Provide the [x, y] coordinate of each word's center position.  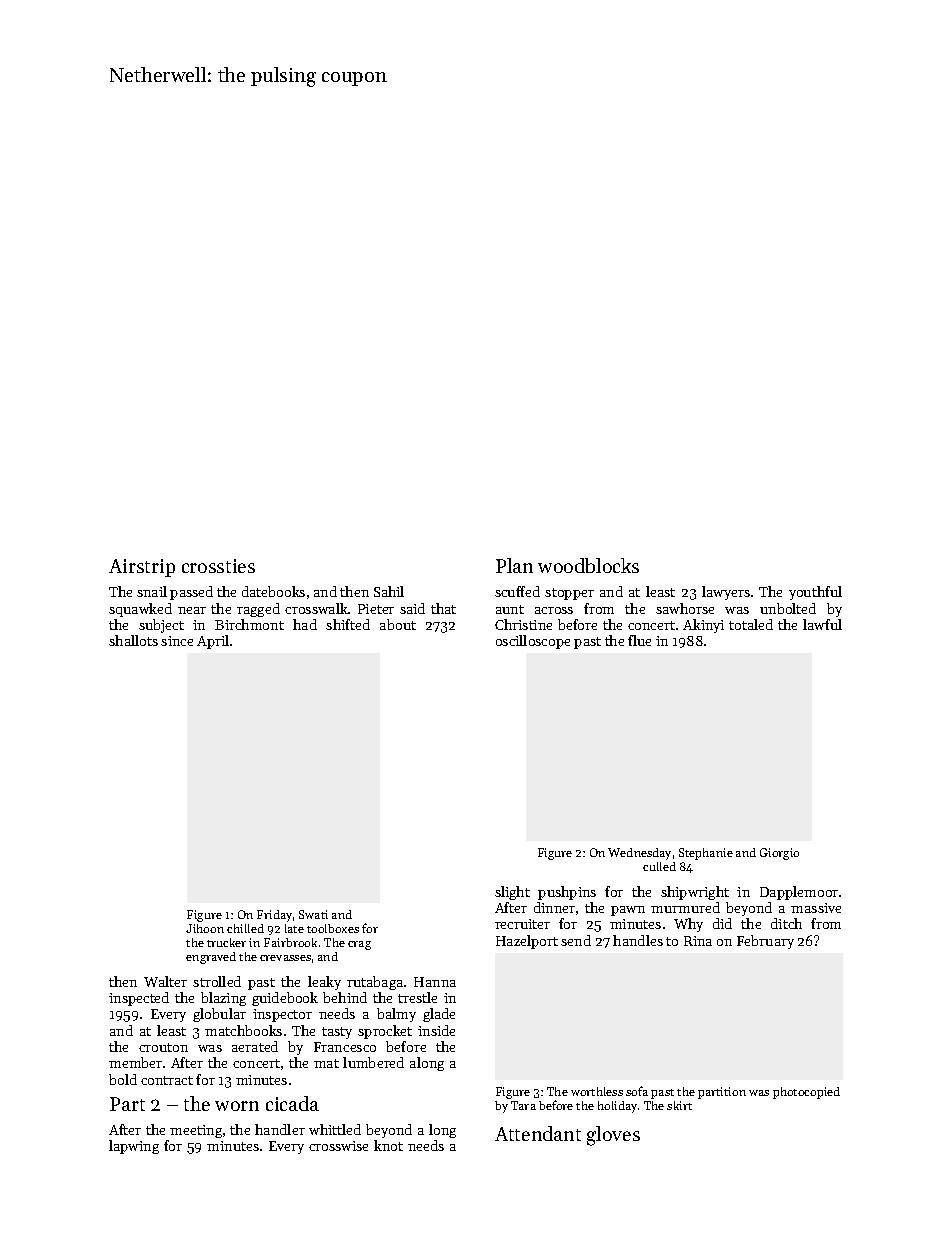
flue [639, 640]
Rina [698, 941]
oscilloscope [533, 642]
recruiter [522, 924]
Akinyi [703, 626]
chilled [245, 928]
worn [237, 1106]
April [213, 642]
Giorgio [779, 854]
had [305, 624]
